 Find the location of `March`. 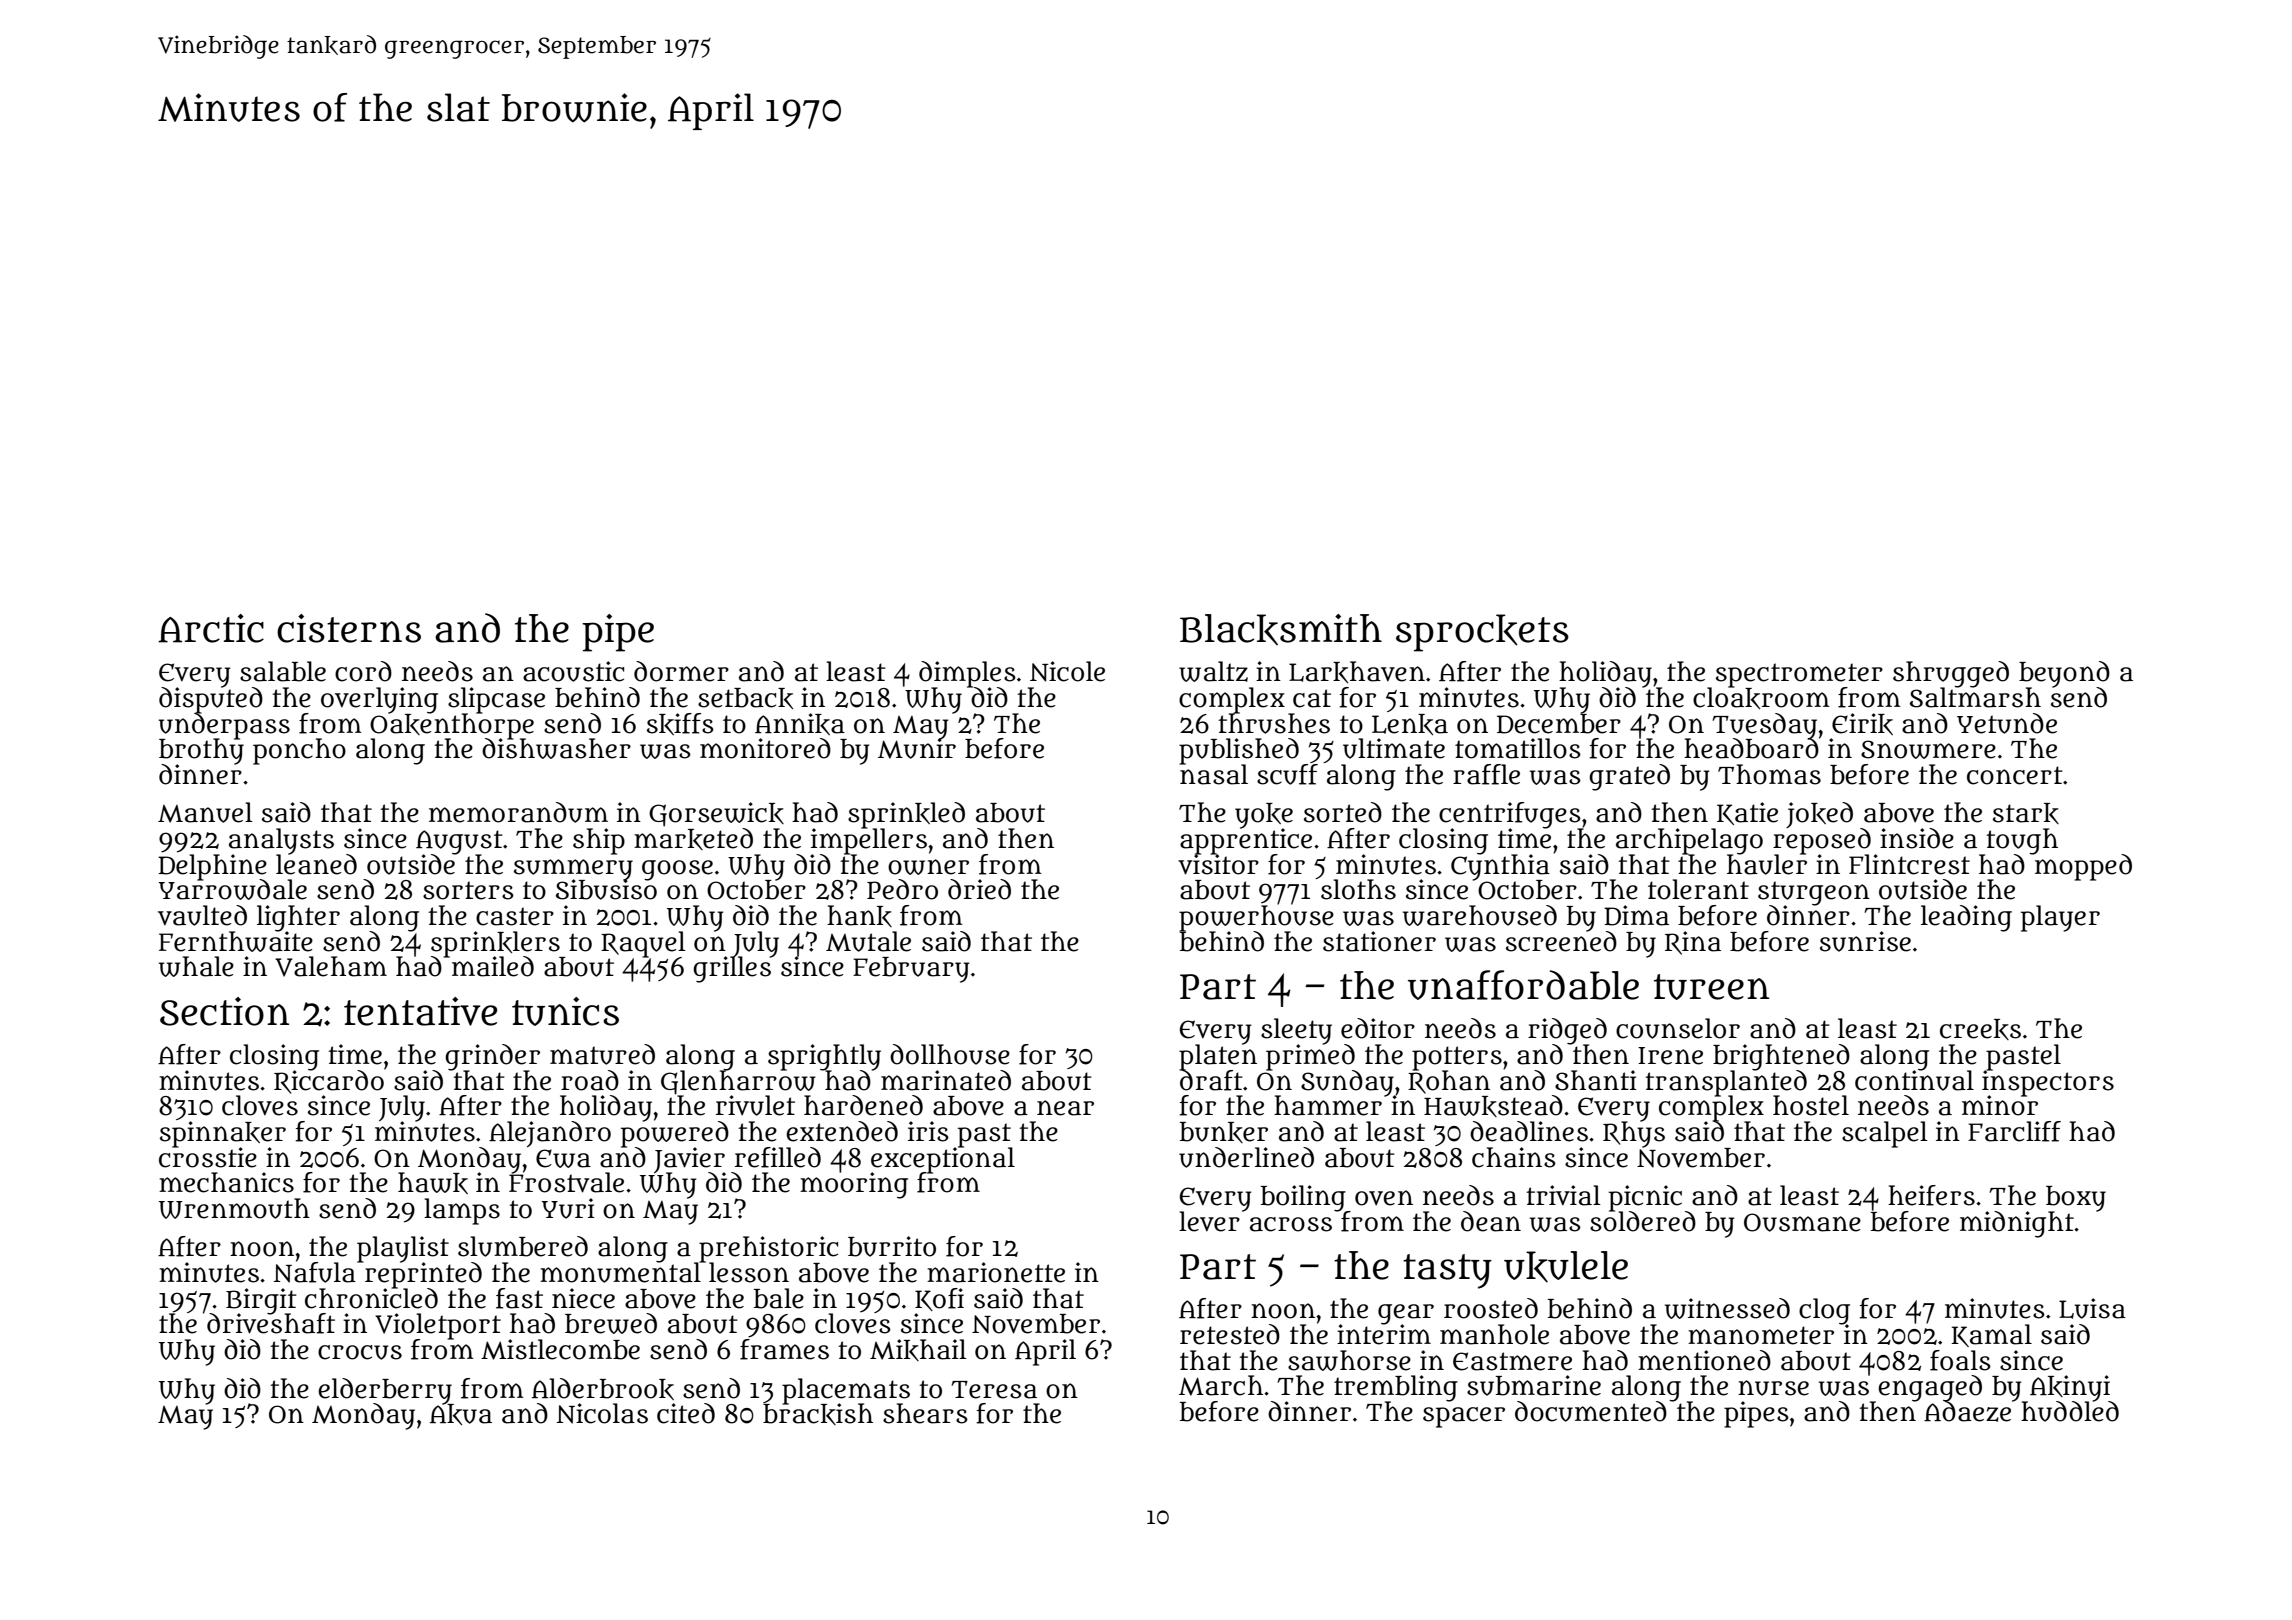

March is located at coordinates (1221, 1385).
